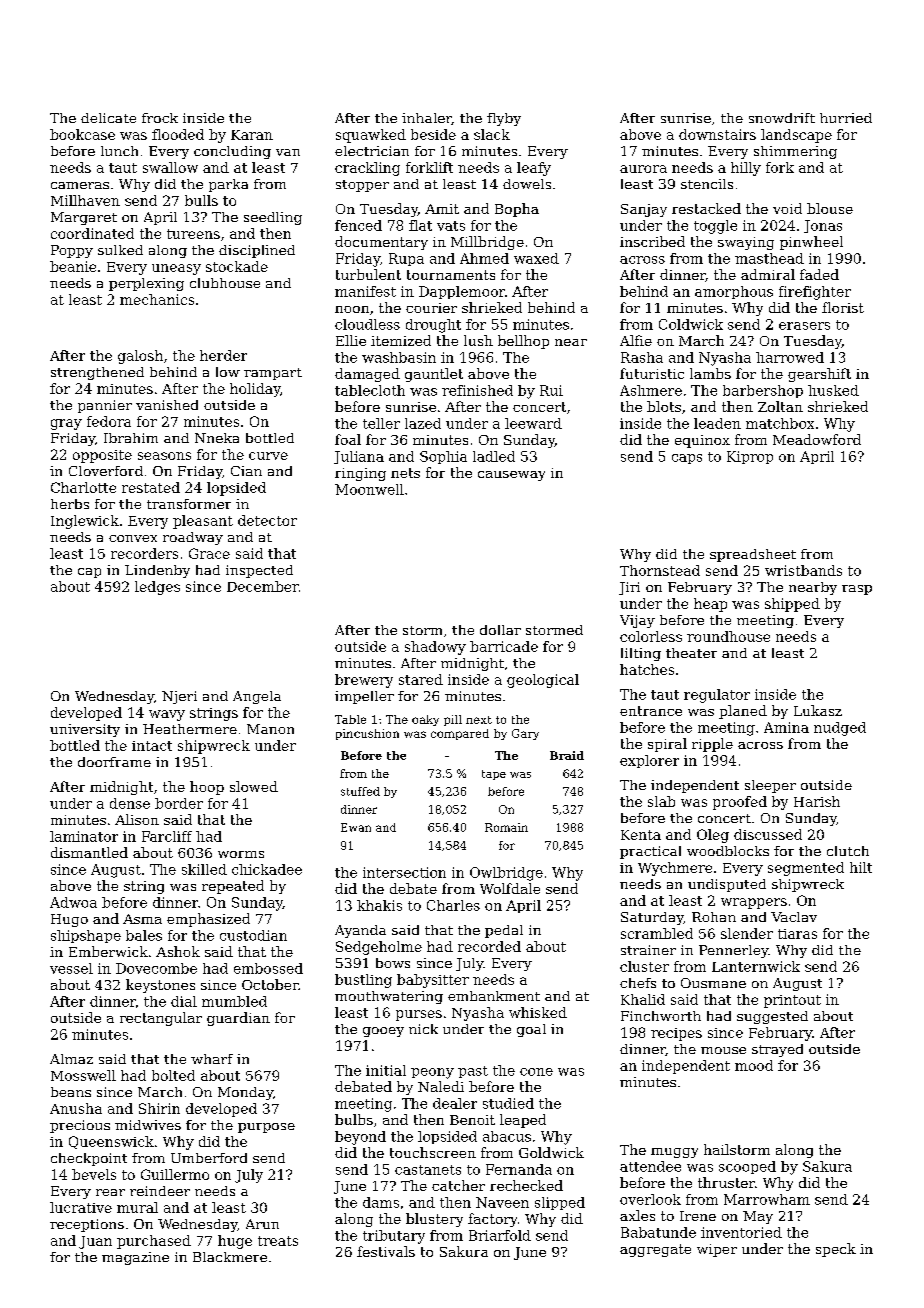  Describe the element at coordinates (151, 487) in the document. I see `restated` at that location.
